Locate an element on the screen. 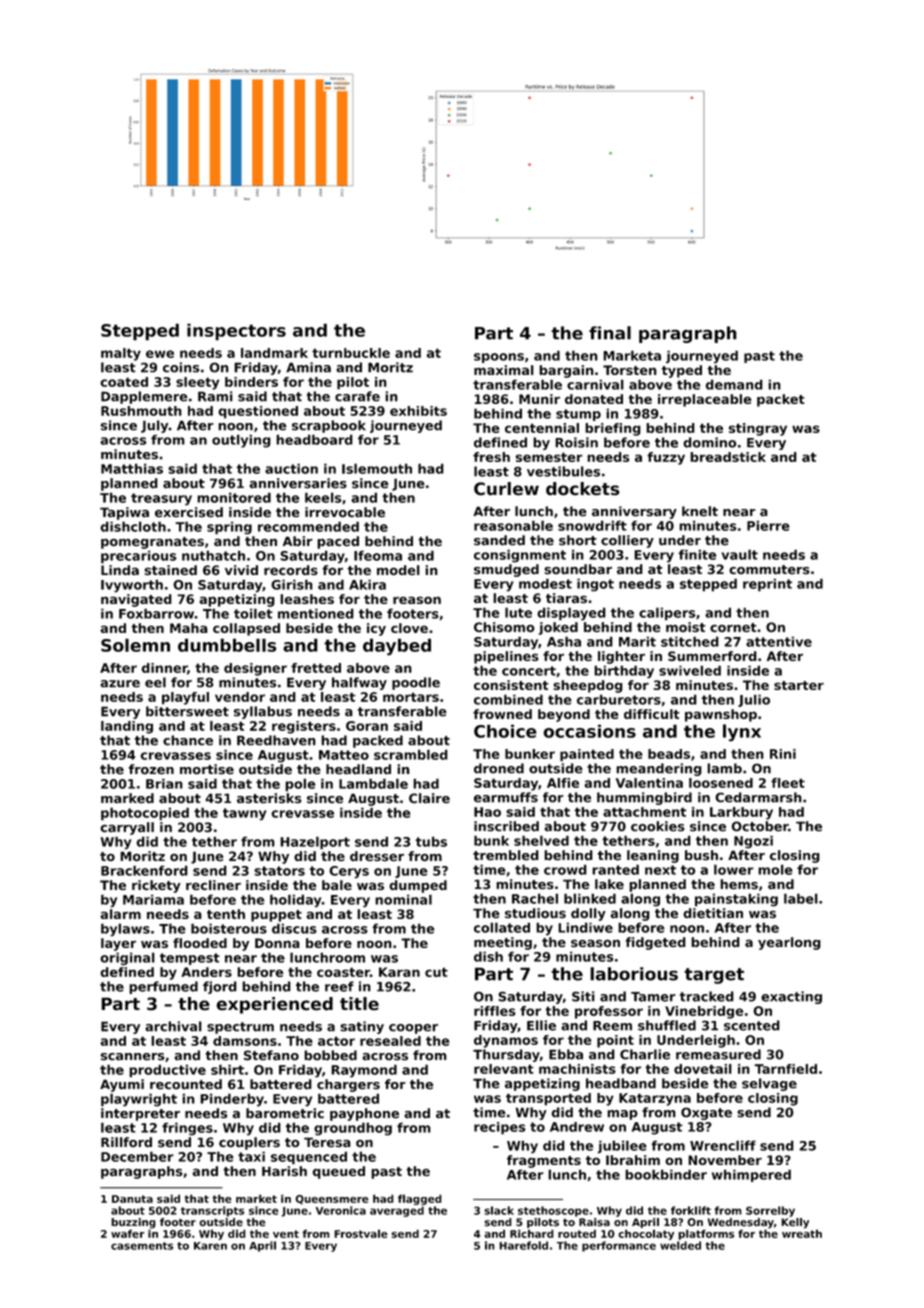 This screenshot has height=1308, width=924. fuzzy is located at coordinates (666, 458).
